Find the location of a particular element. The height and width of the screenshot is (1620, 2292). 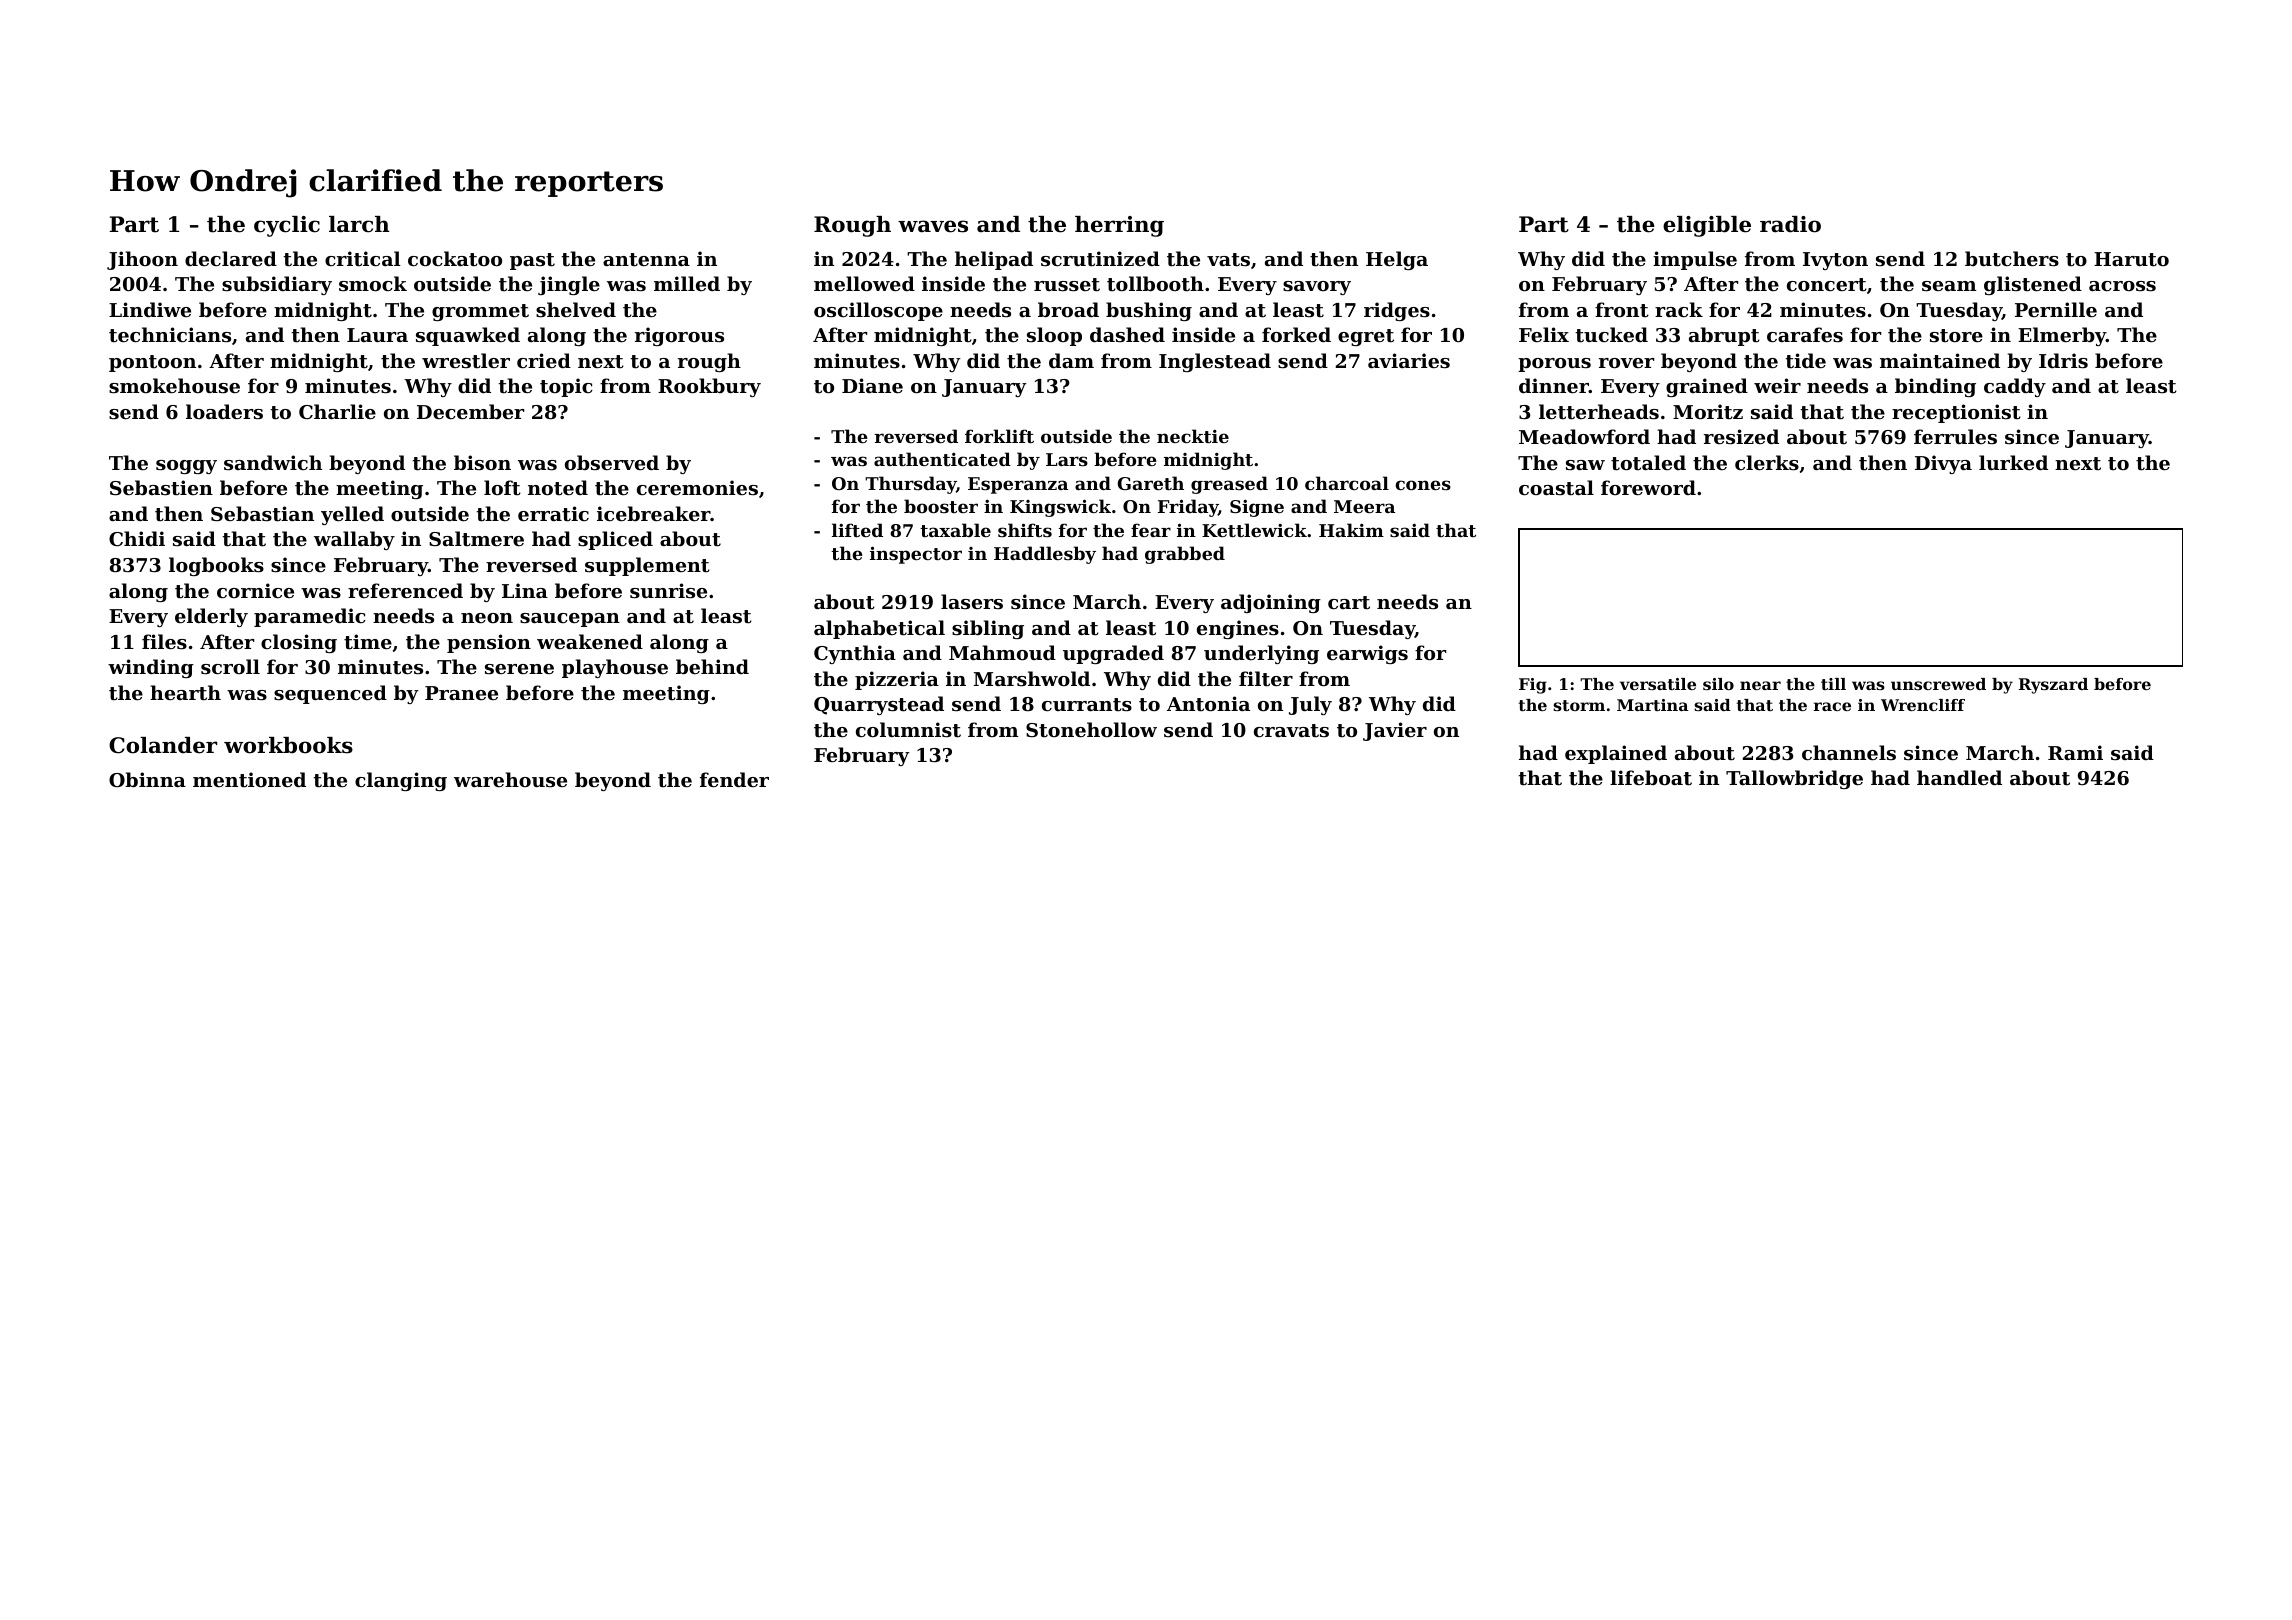

tollbooth is located at coordinates (1155, 284).
